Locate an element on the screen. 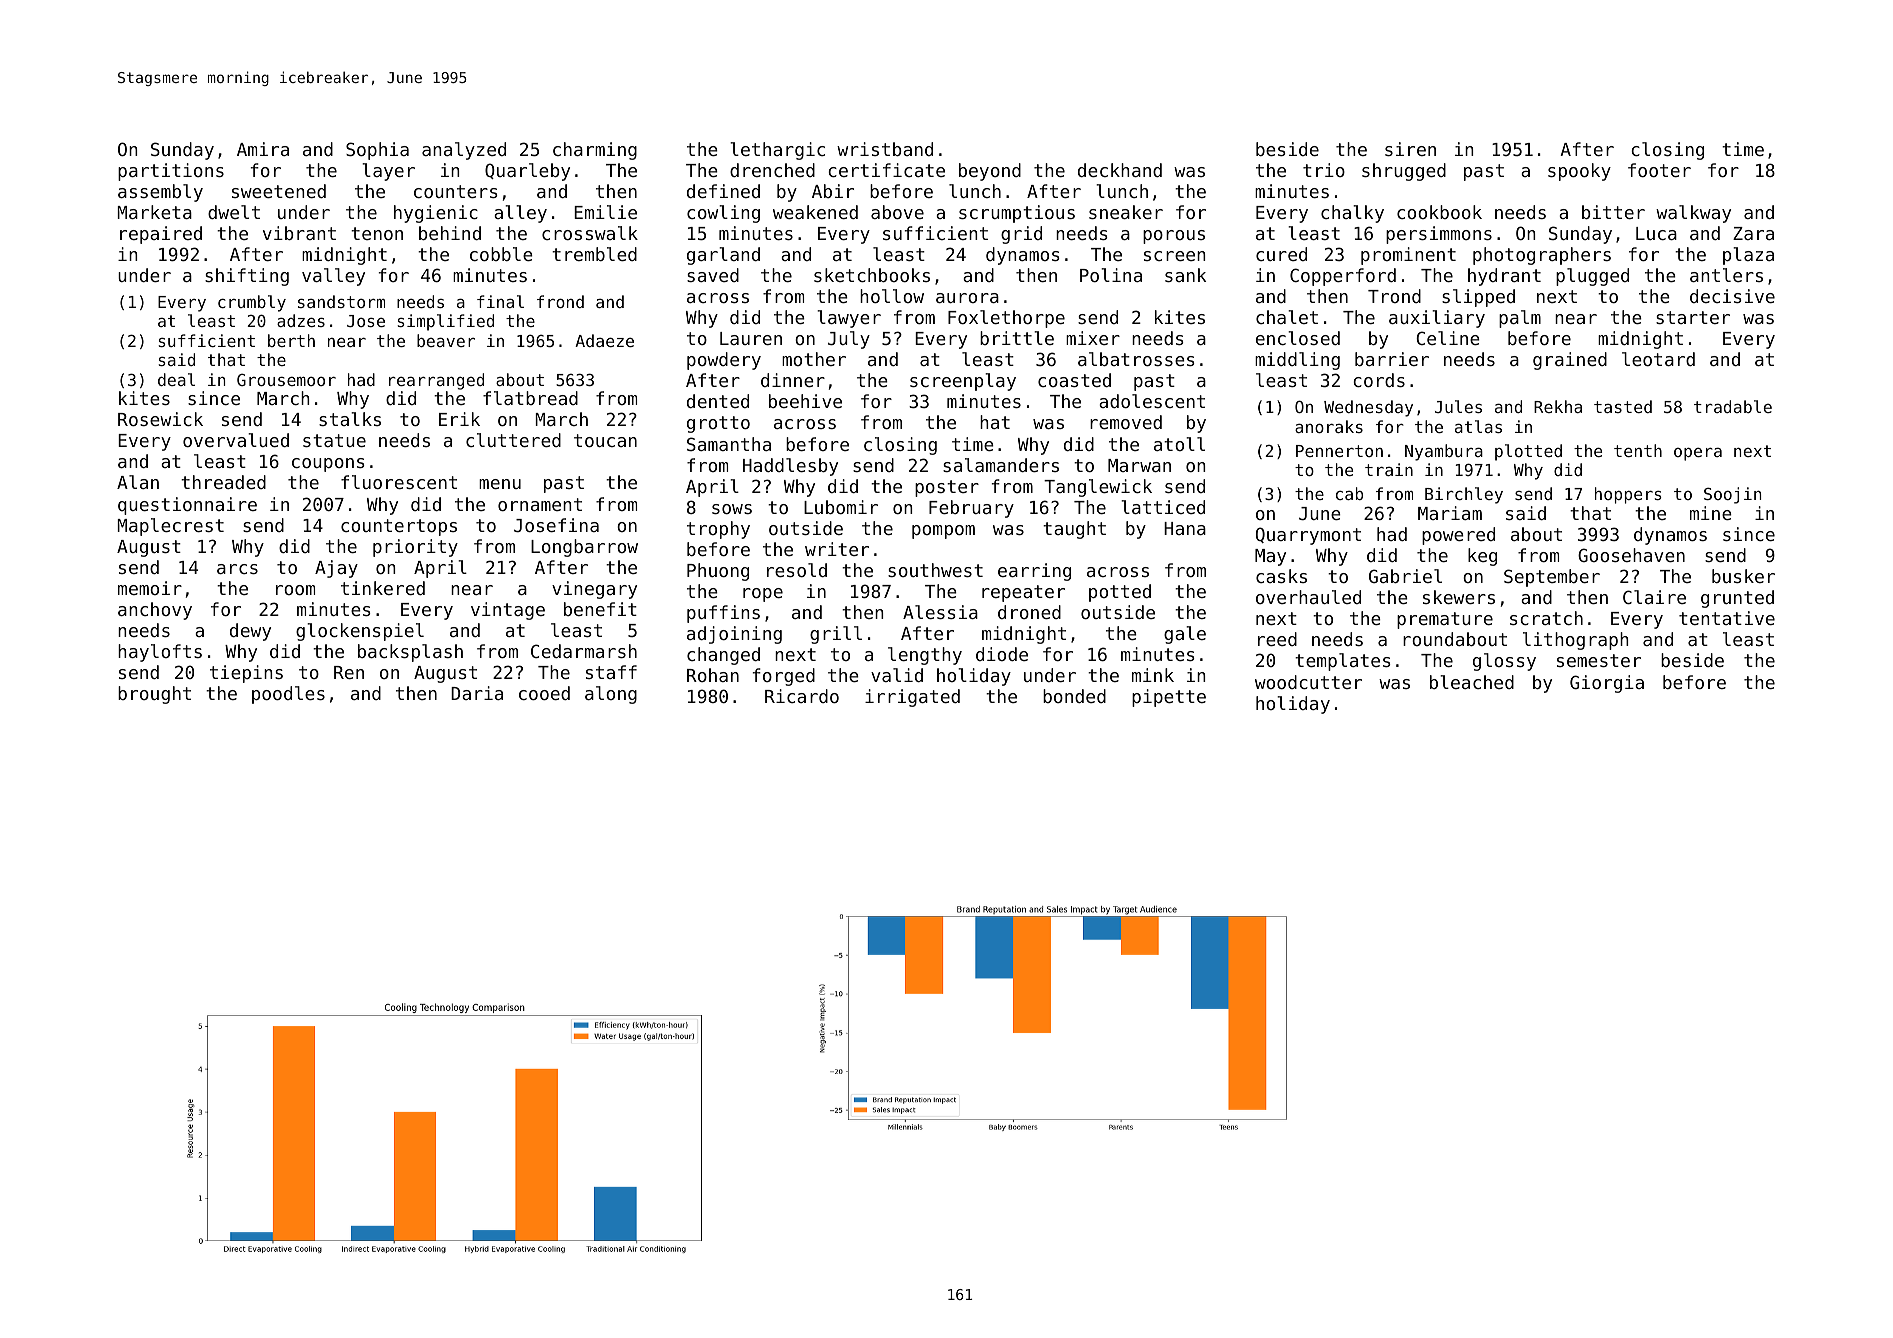  tasted is located at coordinates (1623, 406).
